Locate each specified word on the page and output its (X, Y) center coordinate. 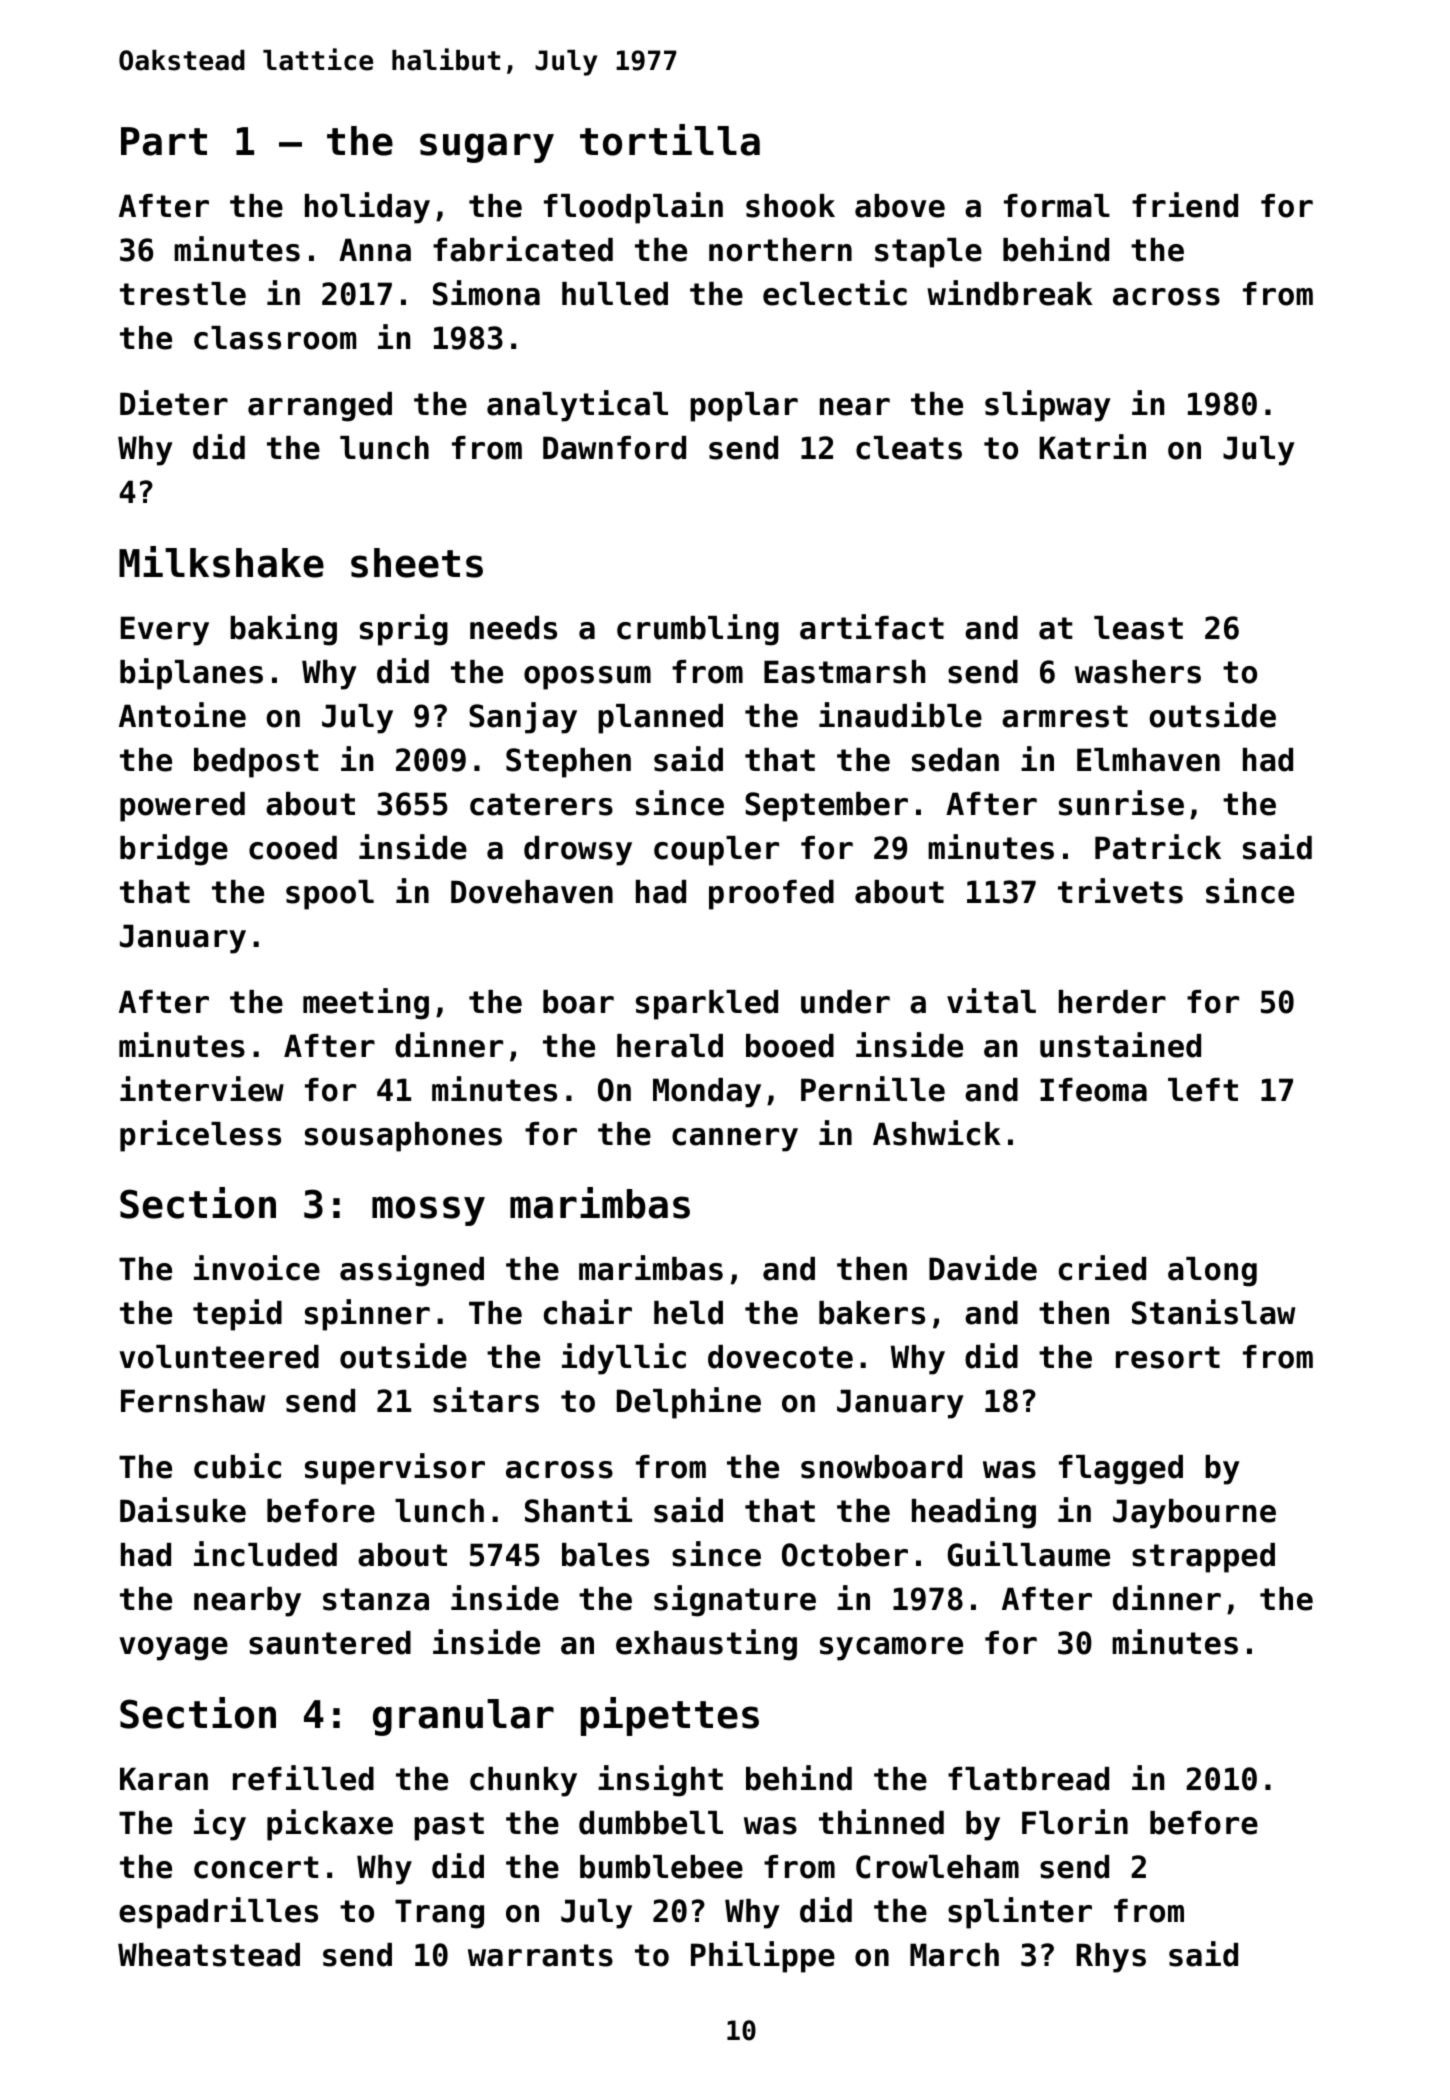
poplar (744, 407)
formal (1057, 206)
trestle (183, 294)
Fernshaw (193, 1401)
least (1138, 628)
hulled (615, 294)
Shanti (578, 1510)
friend (1185, 205)
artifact (872, 627)
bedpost (256, 763)
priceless (200, 1136)
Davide (983, 1268)
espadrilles (218, 1913)
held (688, 1313)
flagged (1121, 1470)
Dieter (174, 403)
